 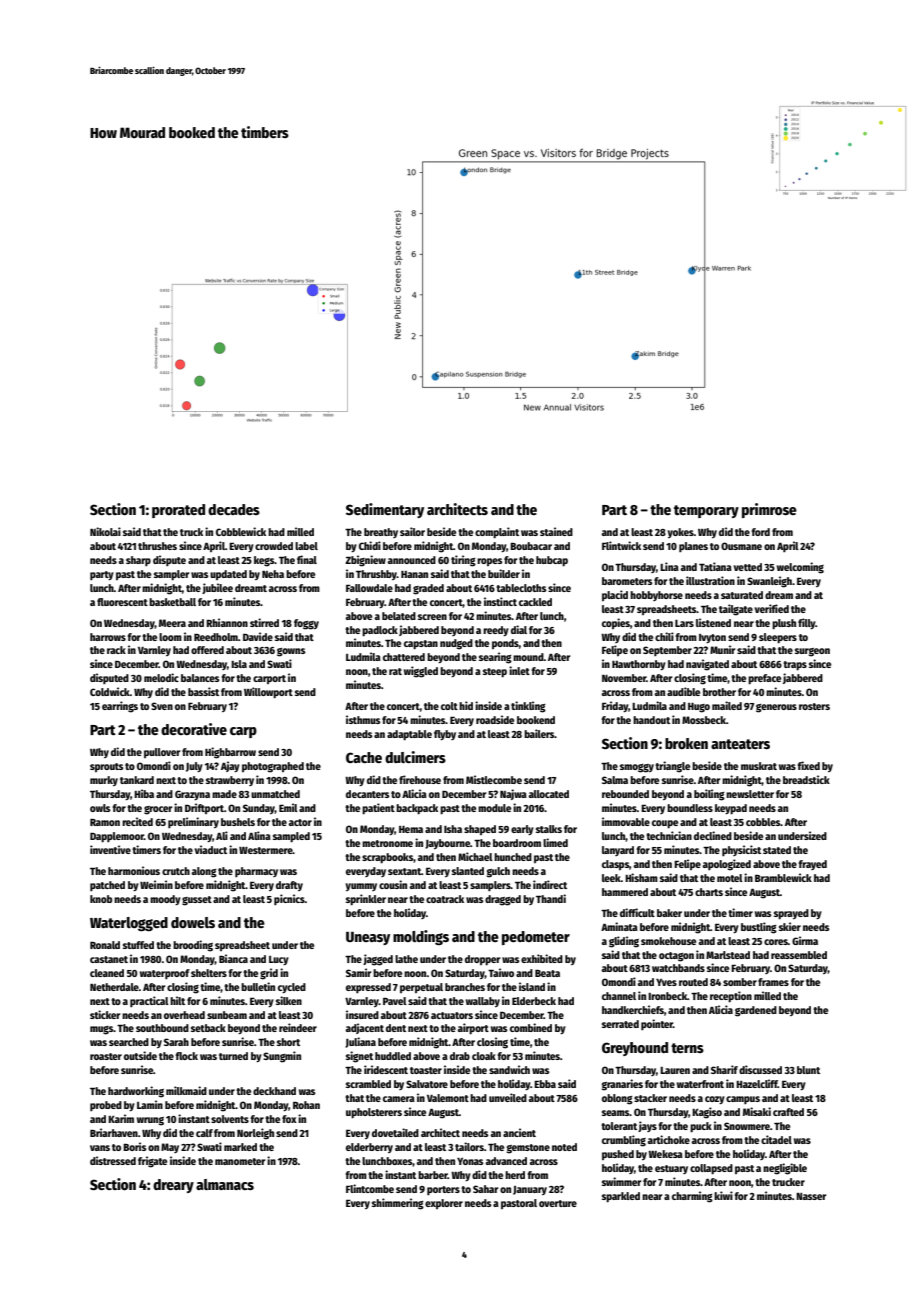 What do you see at coordinates (417, 809) in the image?
I see `backpack` at bounding box center [417, 809].
